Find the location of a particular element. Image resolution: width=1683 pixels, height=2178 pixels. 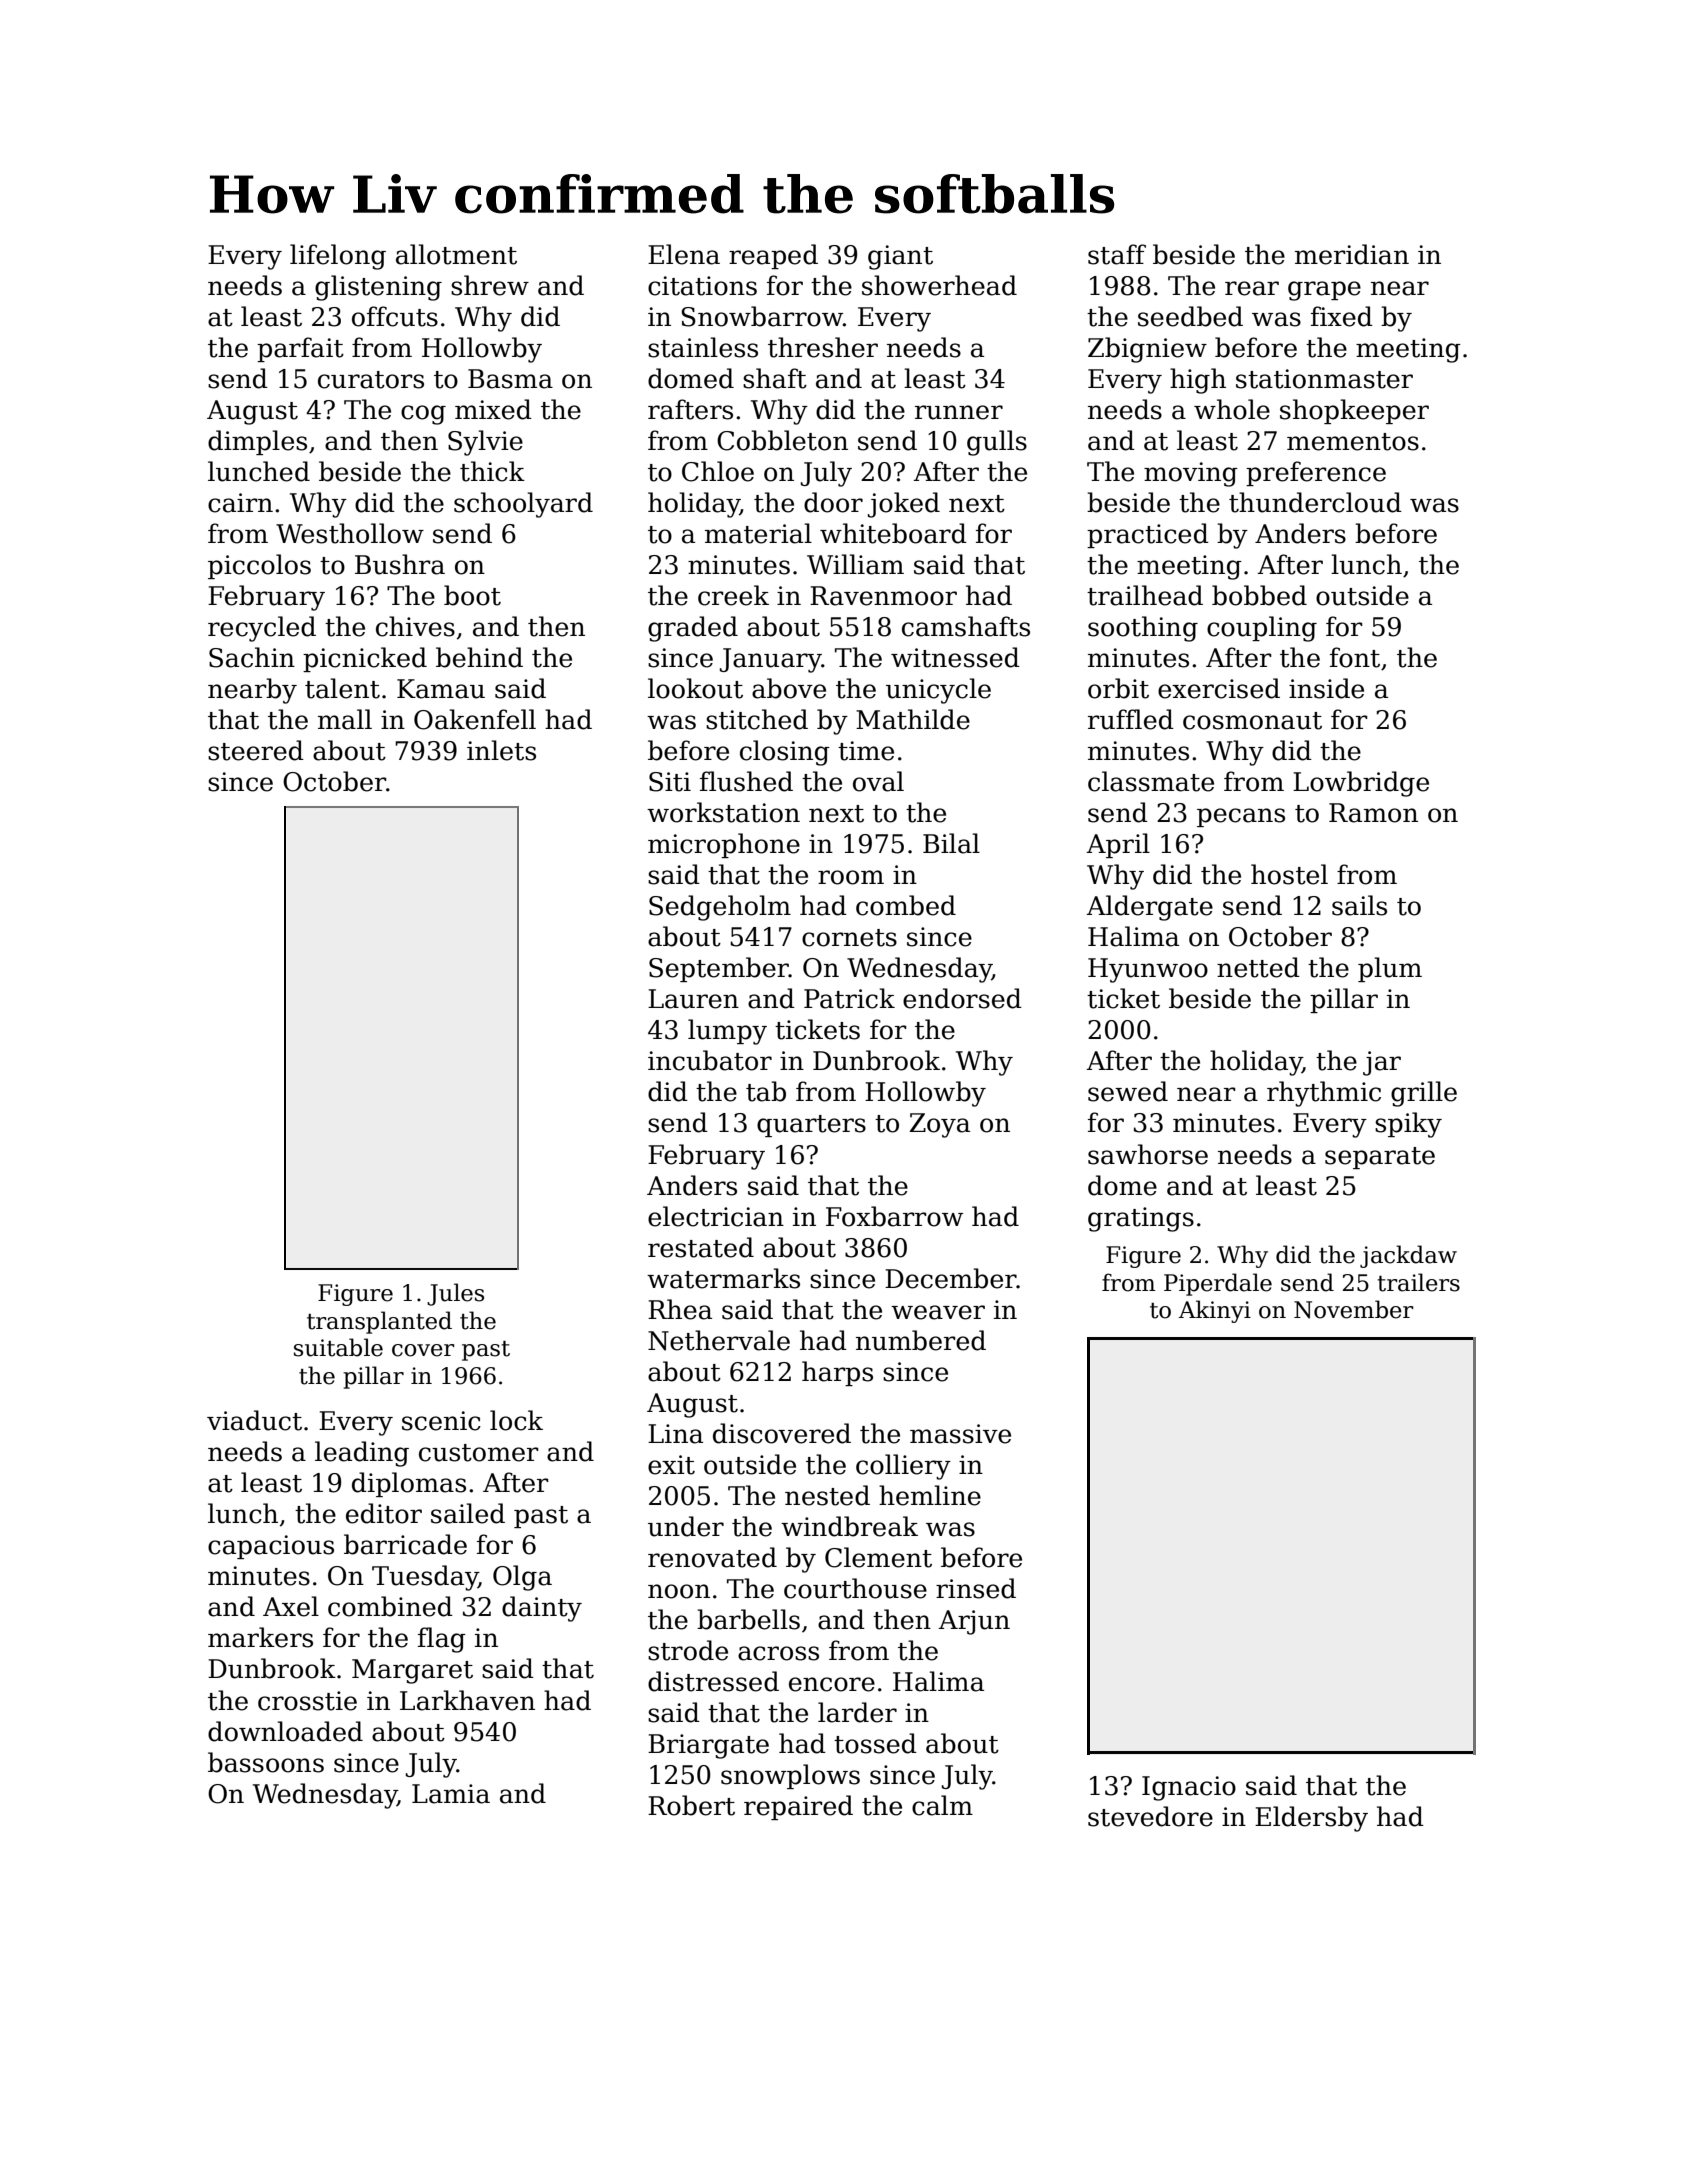

suitable is located at coordinates (338, 1347).
